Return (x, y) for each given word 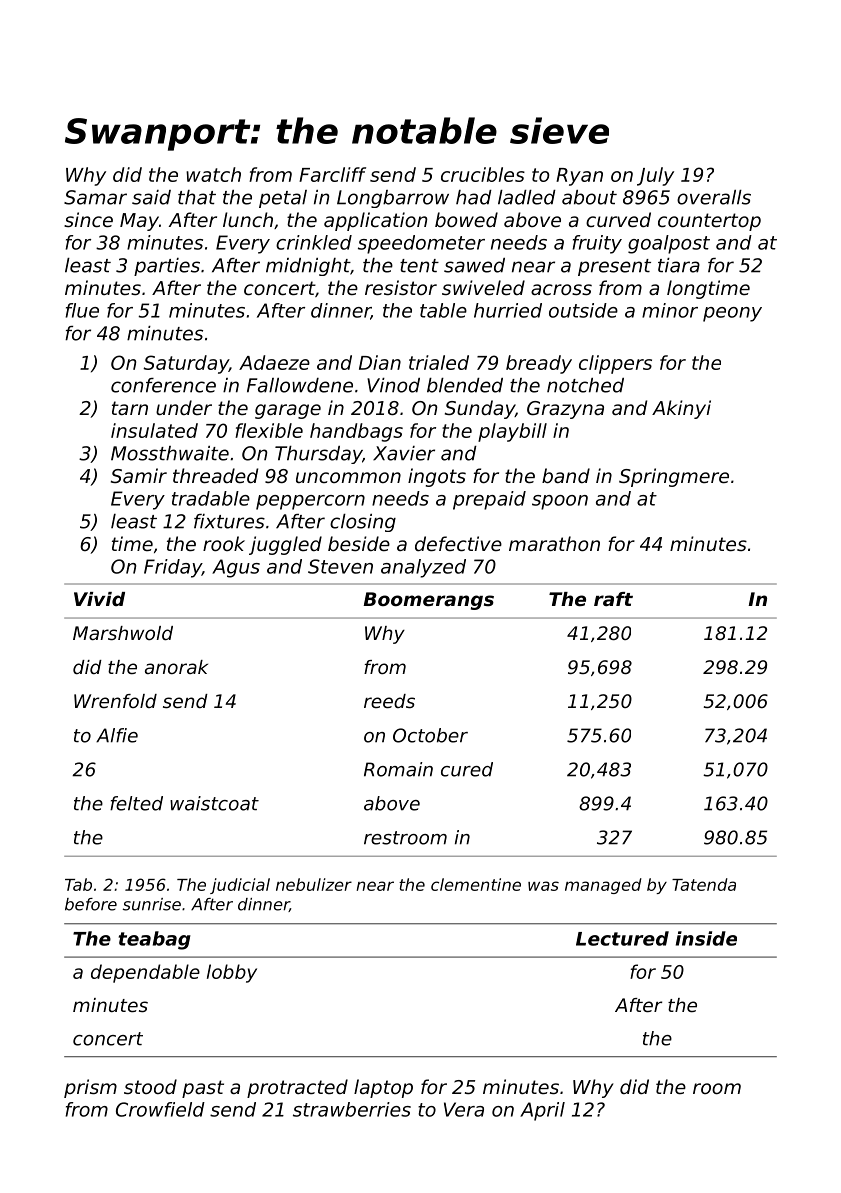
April (542, 1111)
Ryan (579, 177)
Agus (236, 568)
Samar (95, 197)
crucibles (483, 174)
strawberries (352, 1109)
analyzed (423, 568)
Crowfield (160, 1109)
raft (613, 599)
